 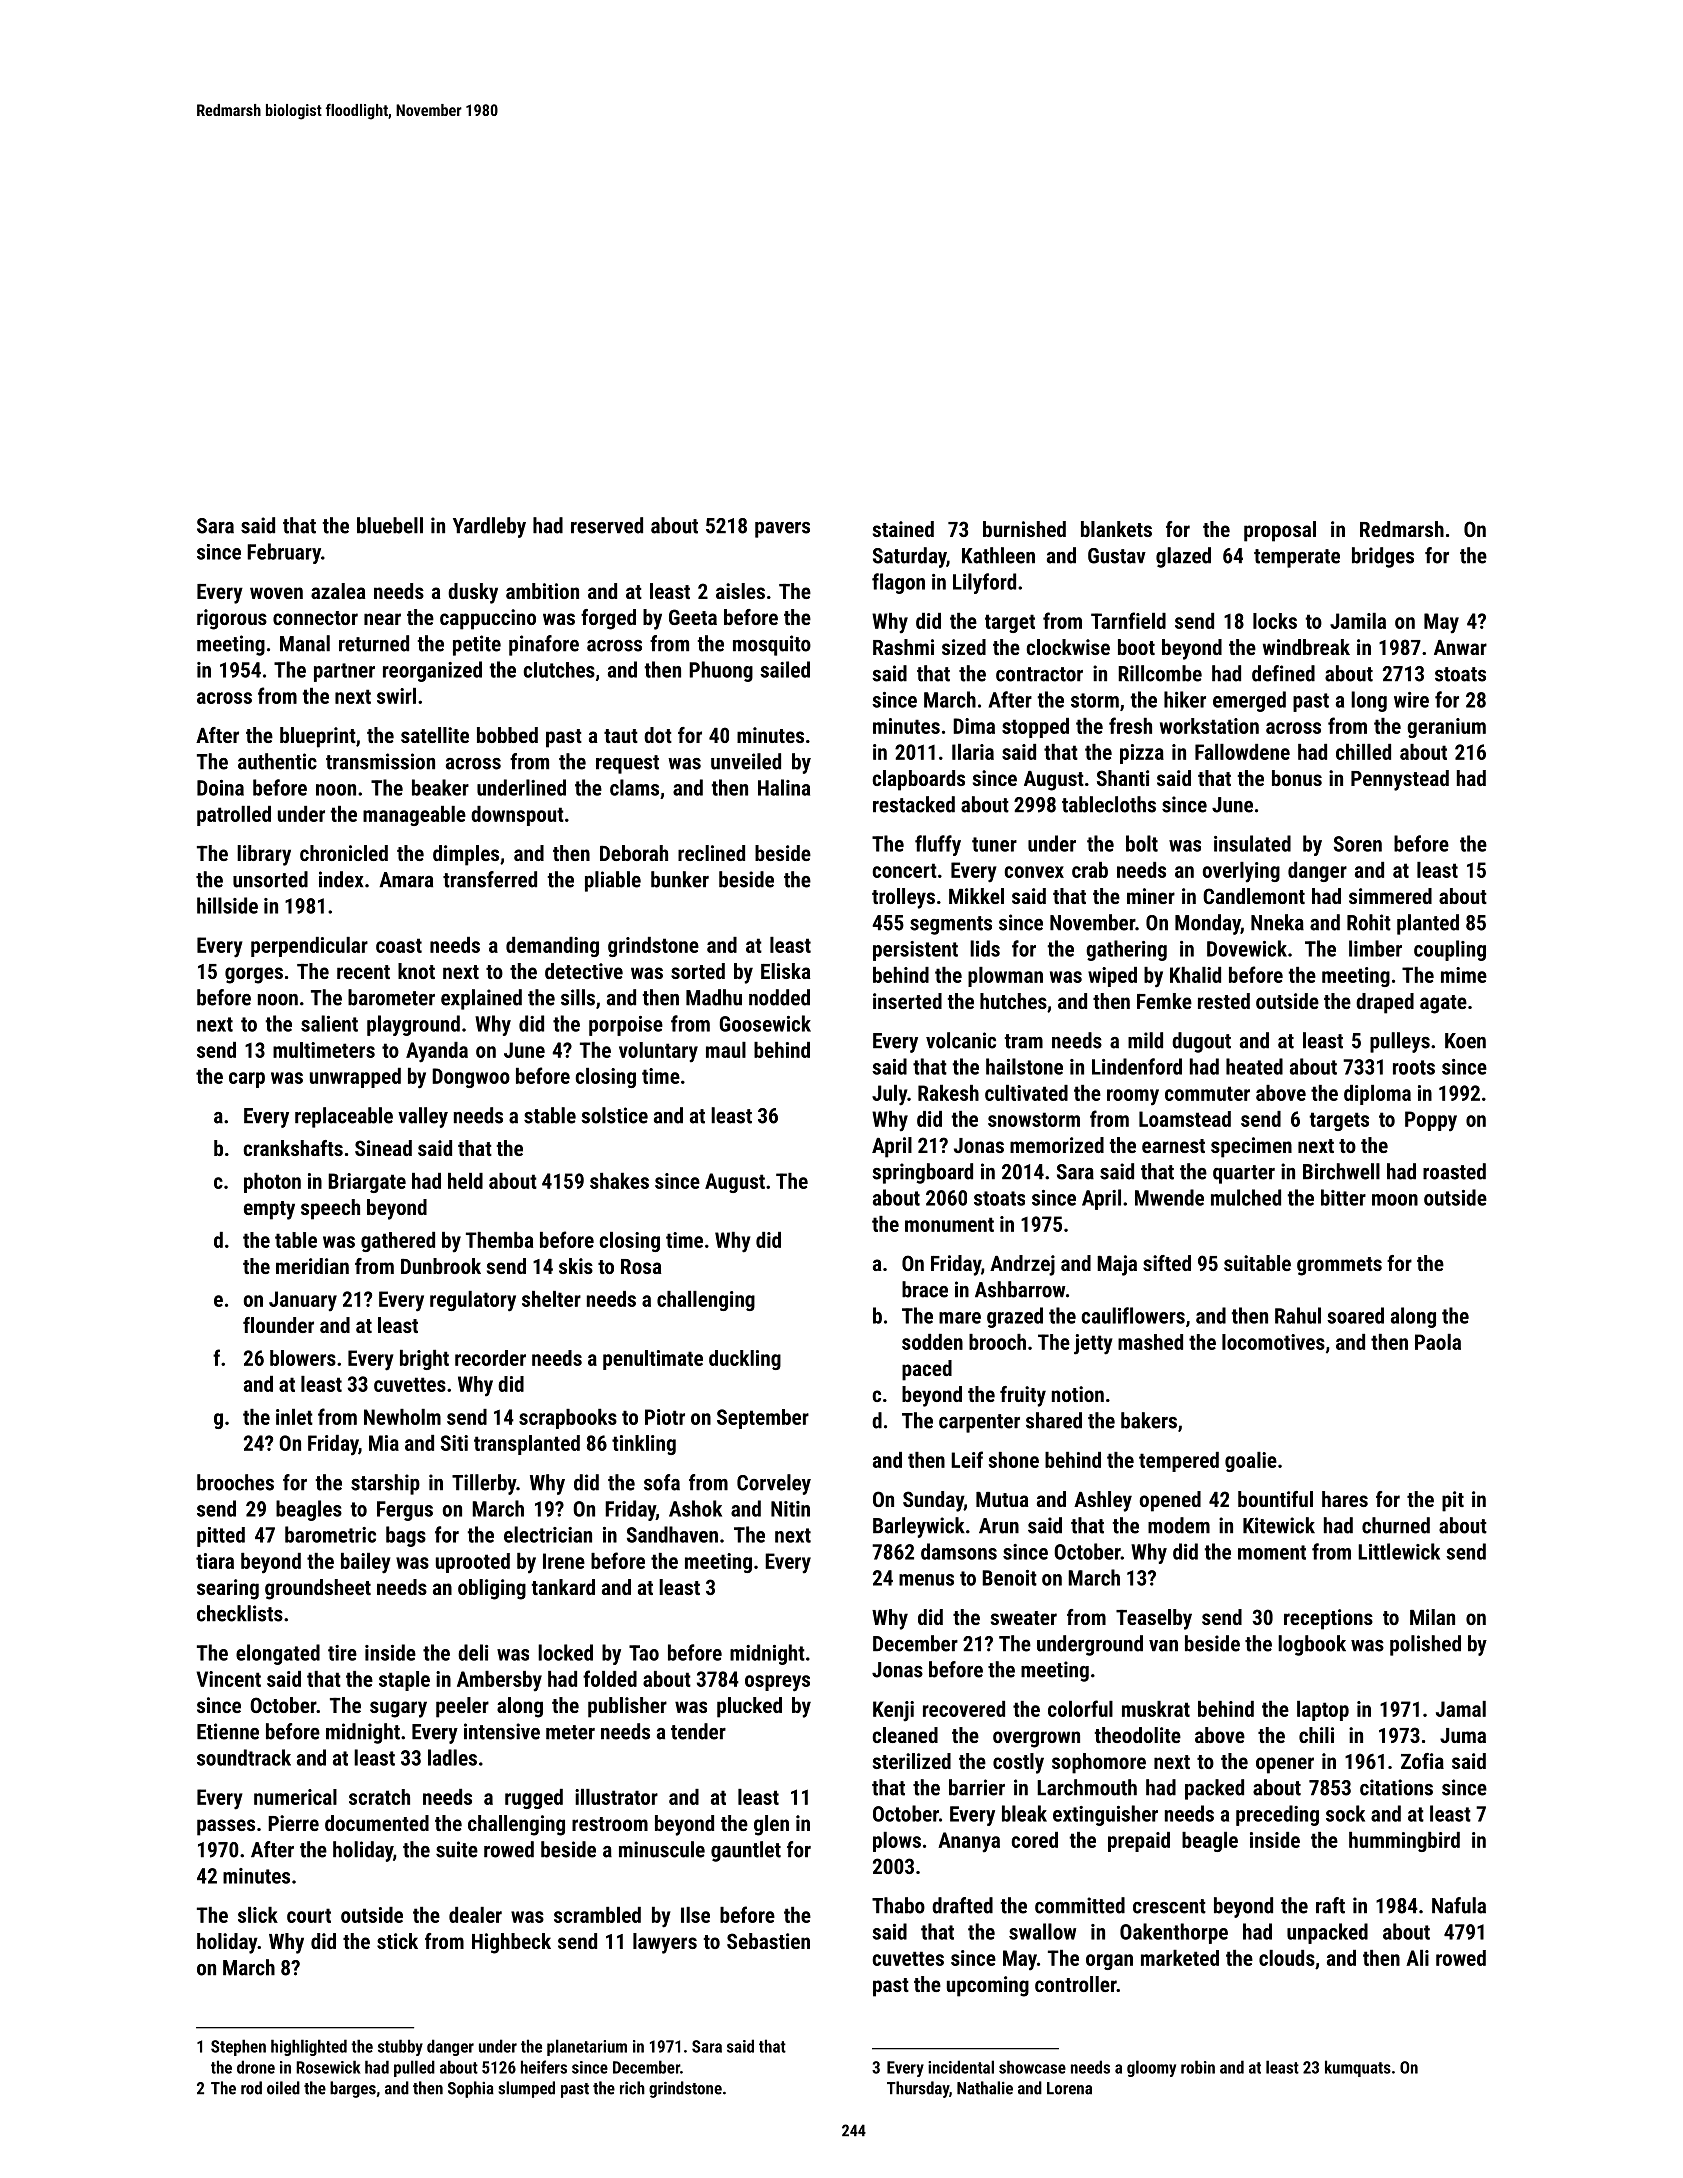 I want to click on rod, so click(x=251, y=2088).
